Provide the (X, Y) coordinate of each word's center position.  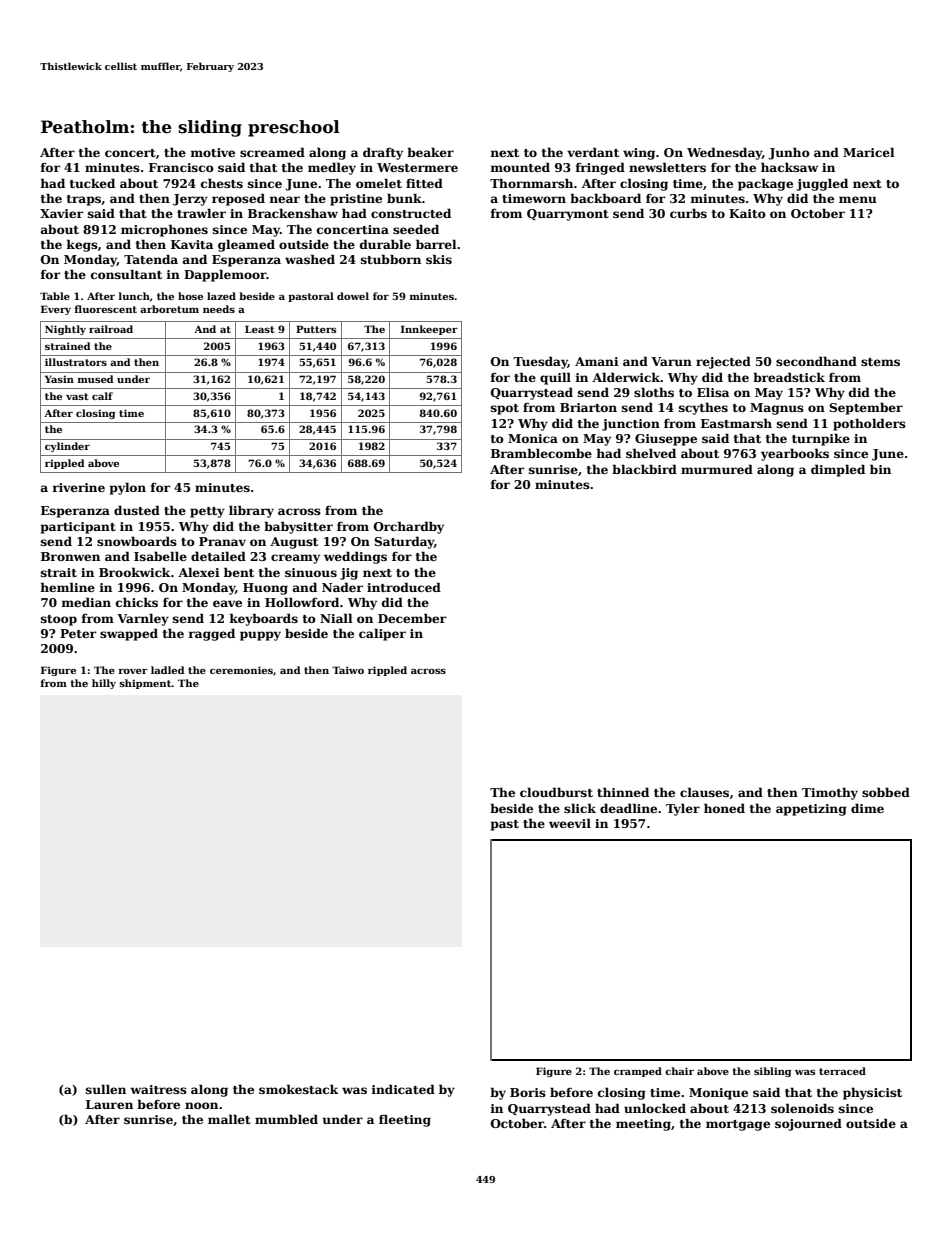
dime (867, 808)
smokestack (298, 1089)
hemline (67, 587)
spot (505, 409)
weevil (570, 823)
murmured (717, 469)
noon (201, 1105)
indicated (403, 1089)
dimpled (838, 470)
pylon (128, 488)
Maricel (869, 152)
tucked (92, 183)
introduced (404, 587)
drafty (383, 153)
